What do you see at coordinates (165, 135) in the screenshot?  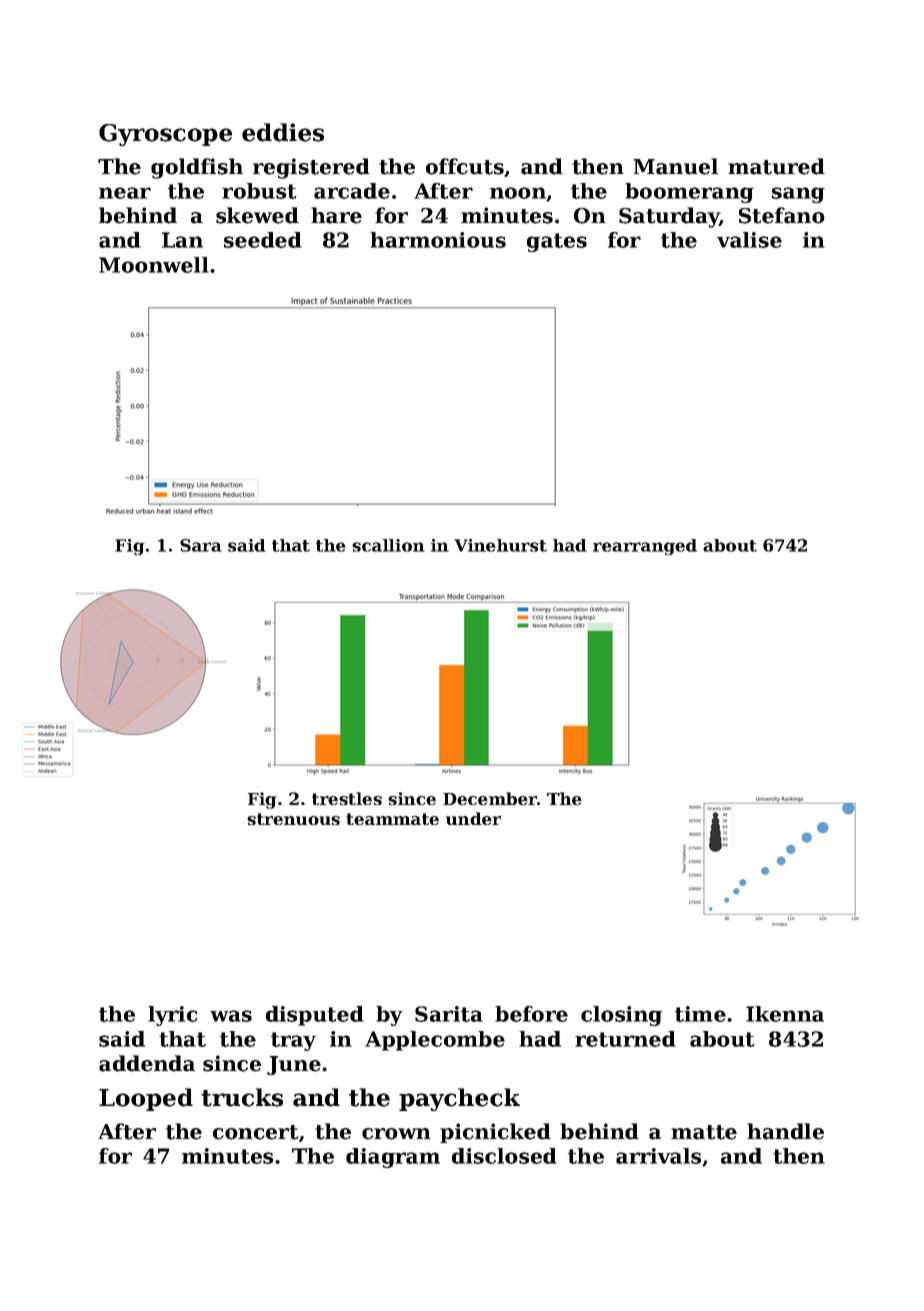 I see `Gyroscope` at bounding box center [165, 135].
